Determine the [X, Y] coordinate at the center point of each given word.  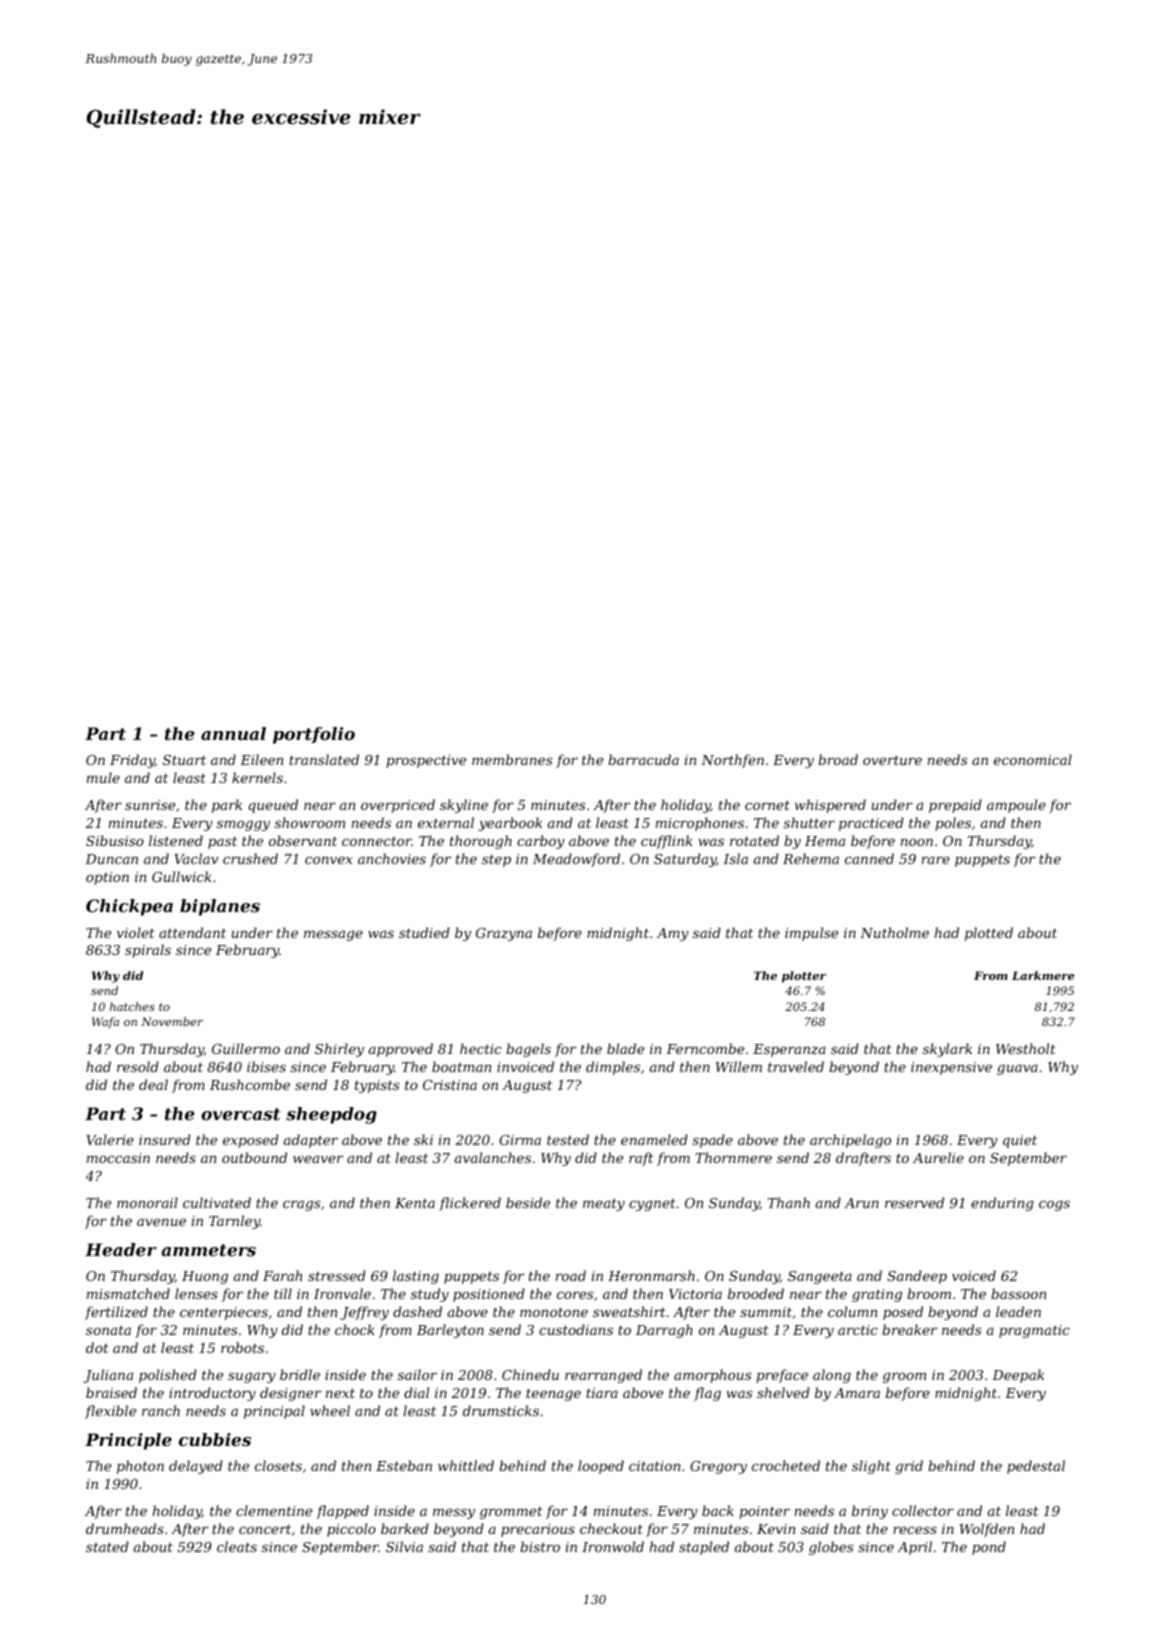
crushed [250, 858]
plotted [989, 934]
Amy [673, 934]
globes [831, 1548]
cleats [237, 1546]
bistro [540, 1546]
